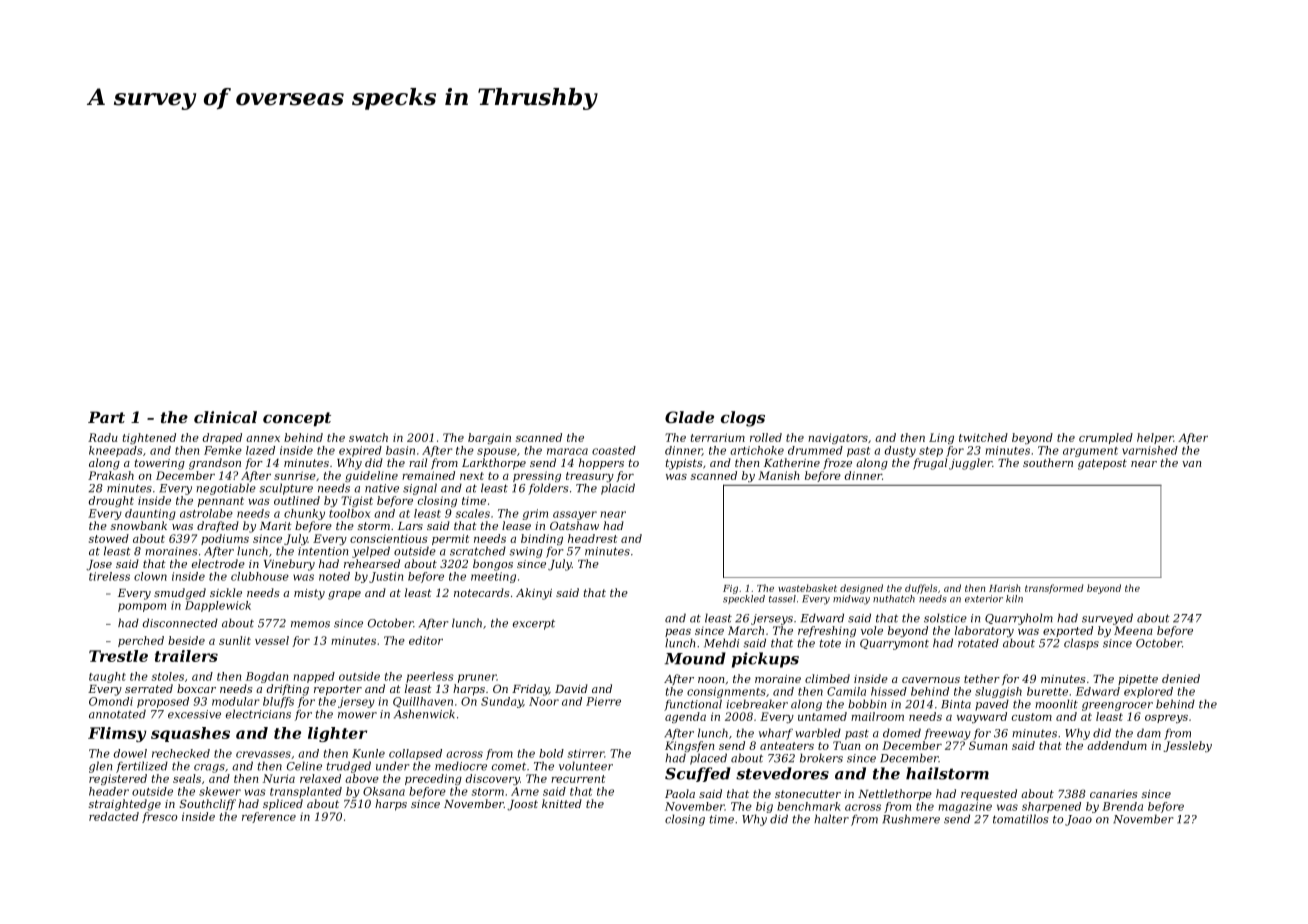 The height and width of the screenshot is (924, 1308). I want to click on redacted, so click(114, 816).
